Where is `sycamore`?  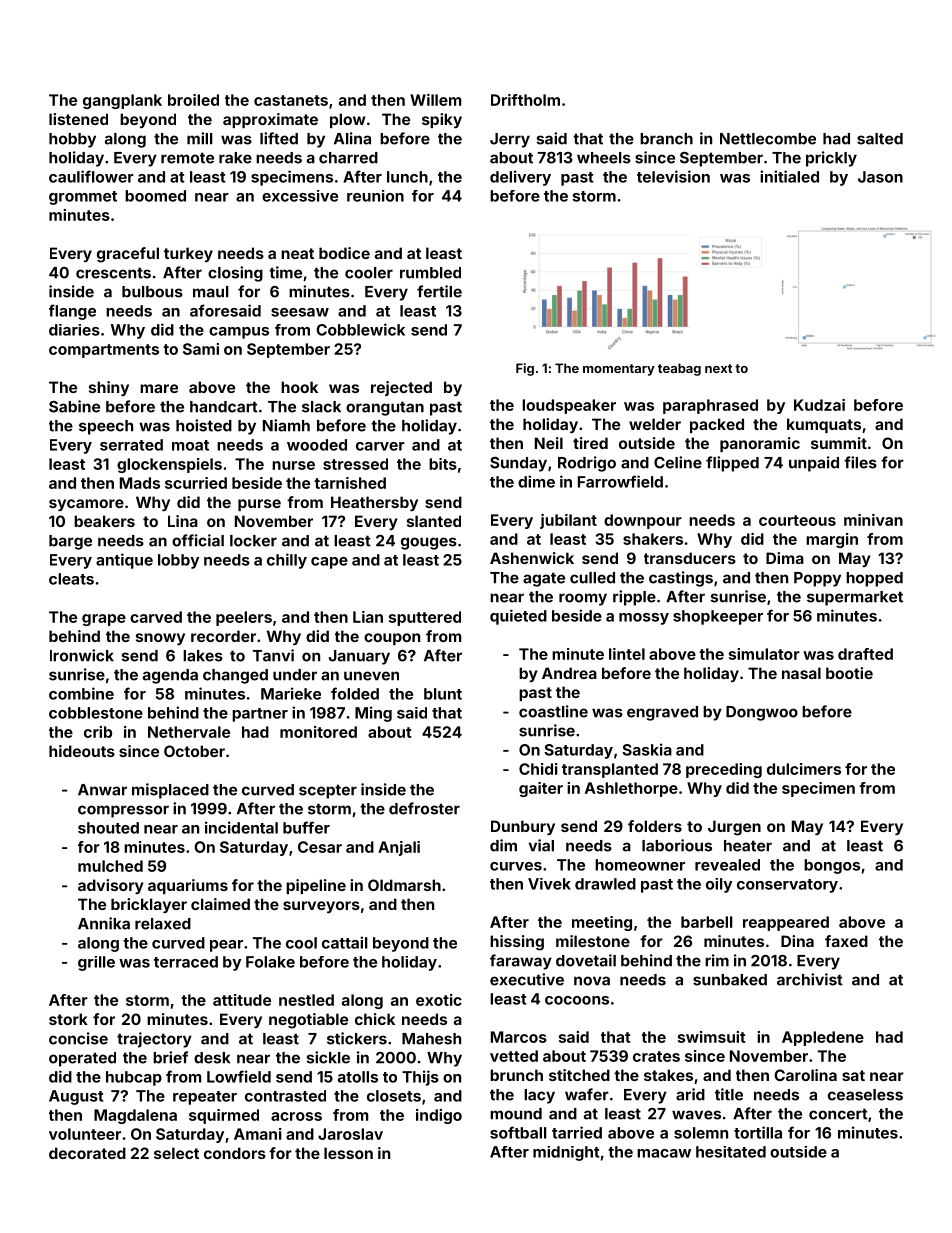
sycamore is located at coordinates (86, 505).
